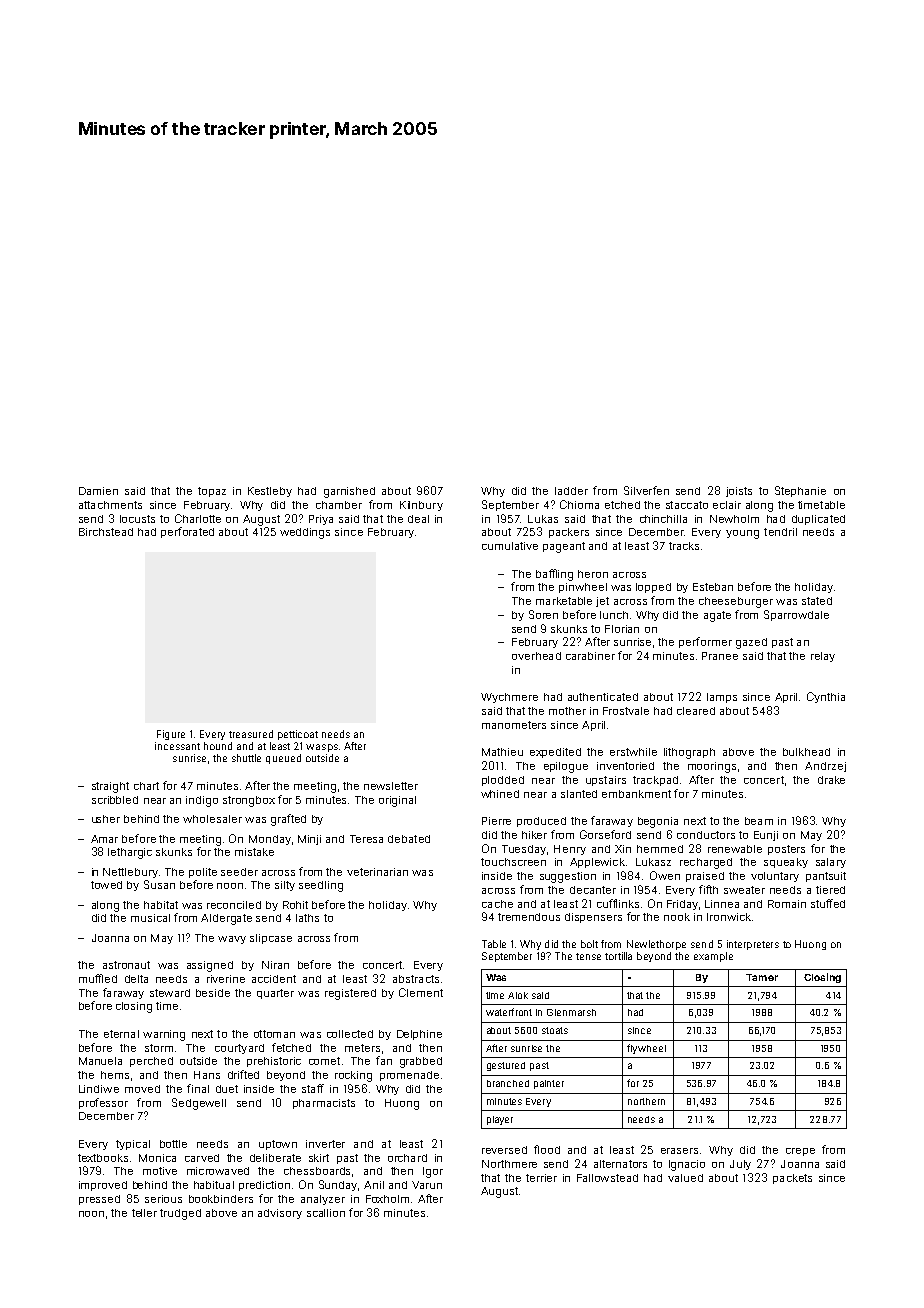  Describe the element at coordinates (104, 839) in the document. I see `Amar` at that location.
